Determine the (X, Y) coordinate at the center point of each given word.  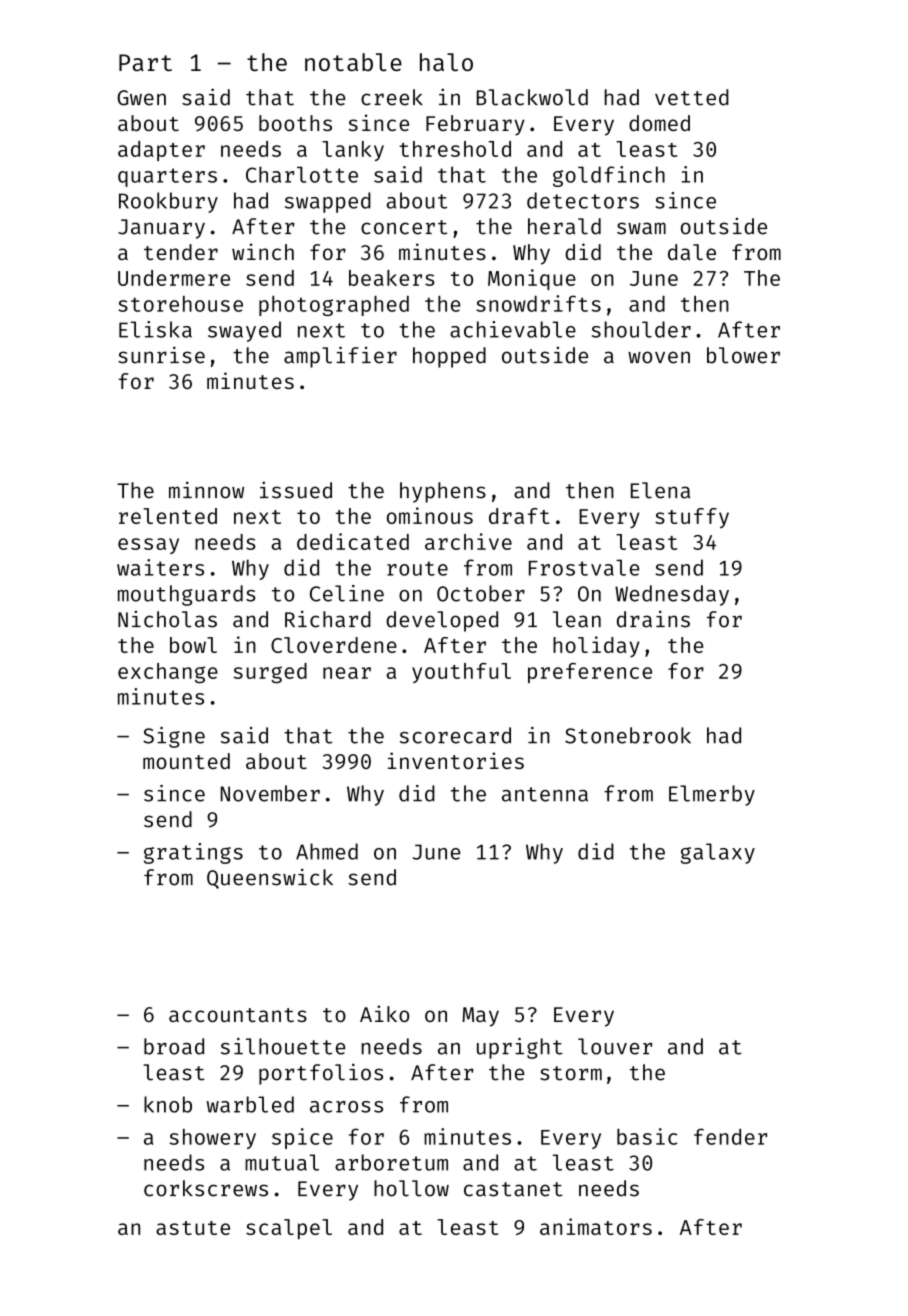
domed (659, 123)
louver (615, 1046)
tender (181, 252)
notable (353, 62)
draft (519, 516)
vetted (692, 97)
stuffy (692, 518)
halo (446, 62)
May (480, 1017)
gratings (193, 853)
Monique (532, 279)
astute (193, 1228)
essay (148, 546)
